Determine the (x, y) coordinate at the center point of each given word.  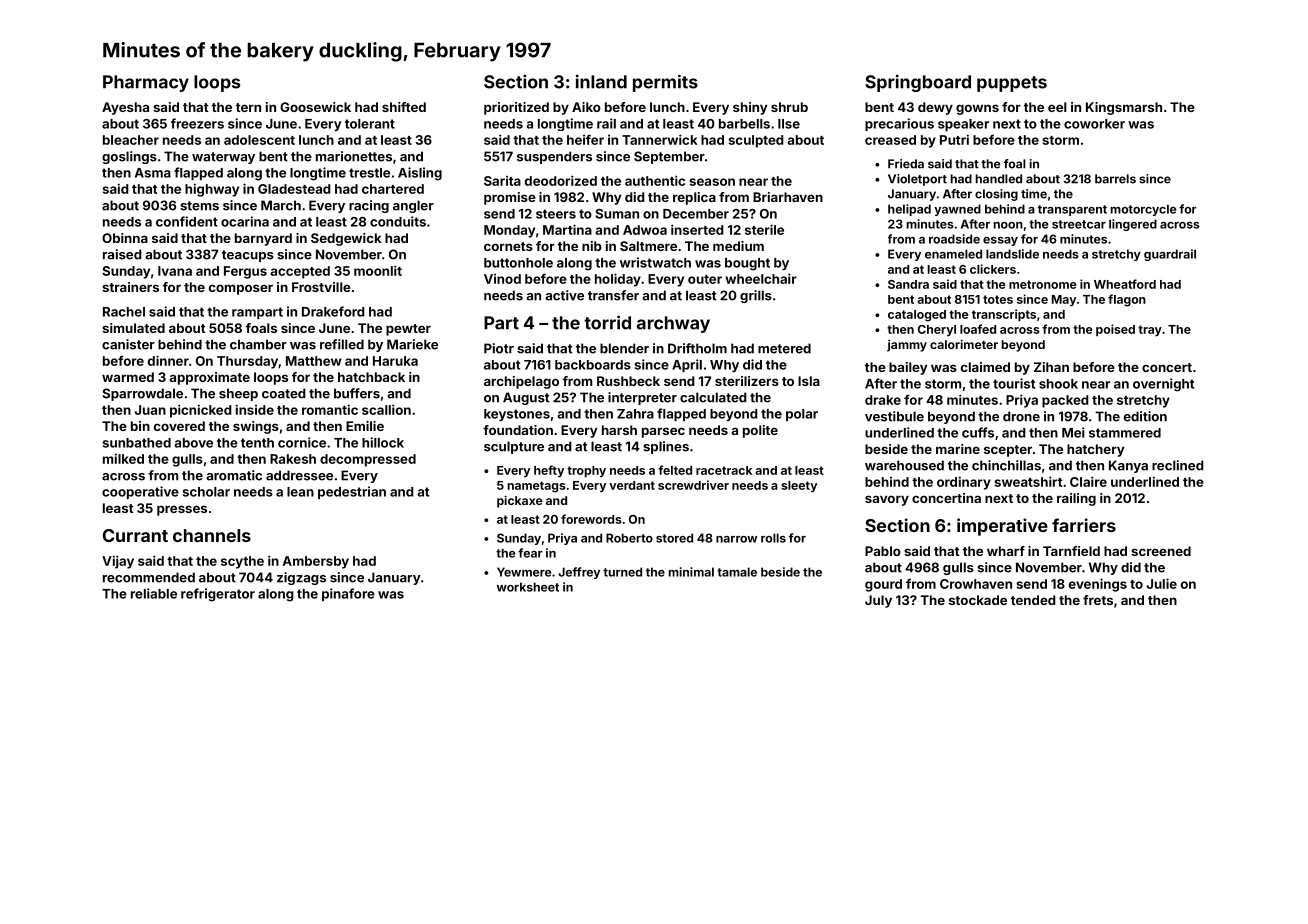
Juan (150, 410)
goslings (129, 157)
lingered (1133, 225)
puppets (1012, 84)
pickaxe (520, 501)
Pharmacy (146, 83)
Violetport (917, 180)
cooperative (140, 492)
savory (887, 500)
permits (665, 83)
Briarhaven (788, 197)
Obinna (125, 238)
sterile (764, 229)
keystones (517, 415)
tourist (1014, 383)
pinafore (348, 594)
